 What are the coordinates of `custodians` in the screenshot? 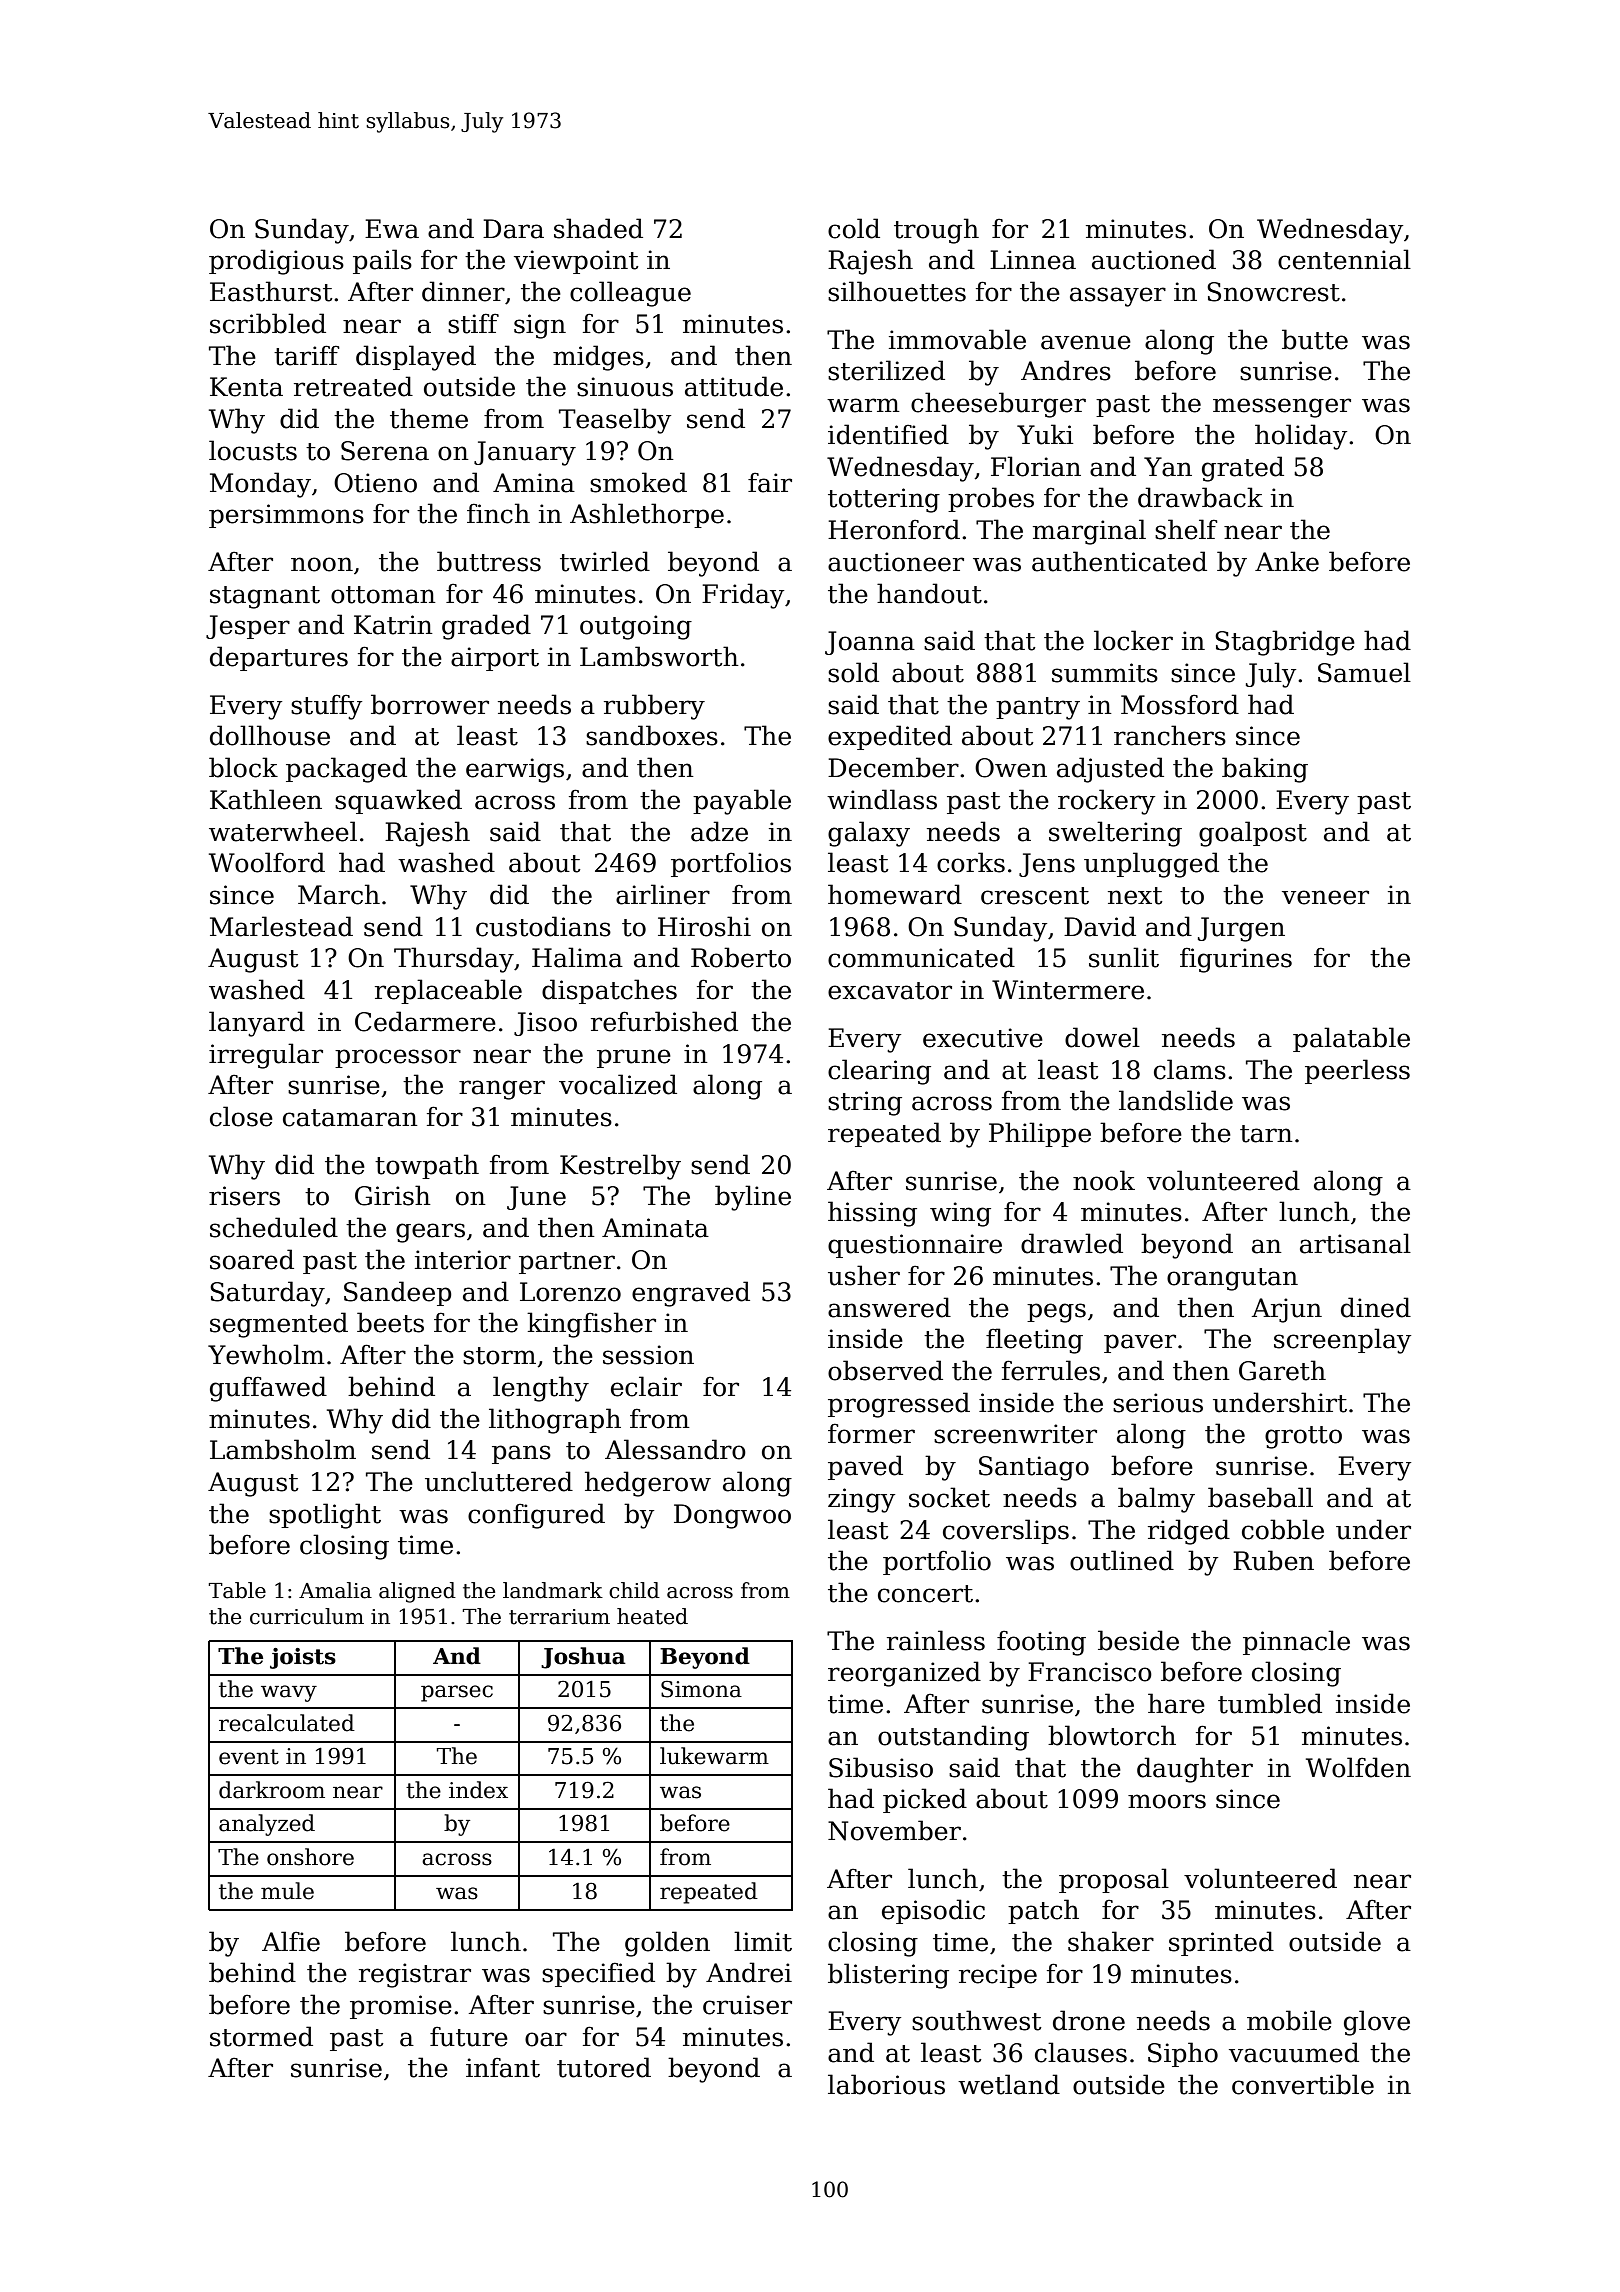 It's located at (543, 926).
